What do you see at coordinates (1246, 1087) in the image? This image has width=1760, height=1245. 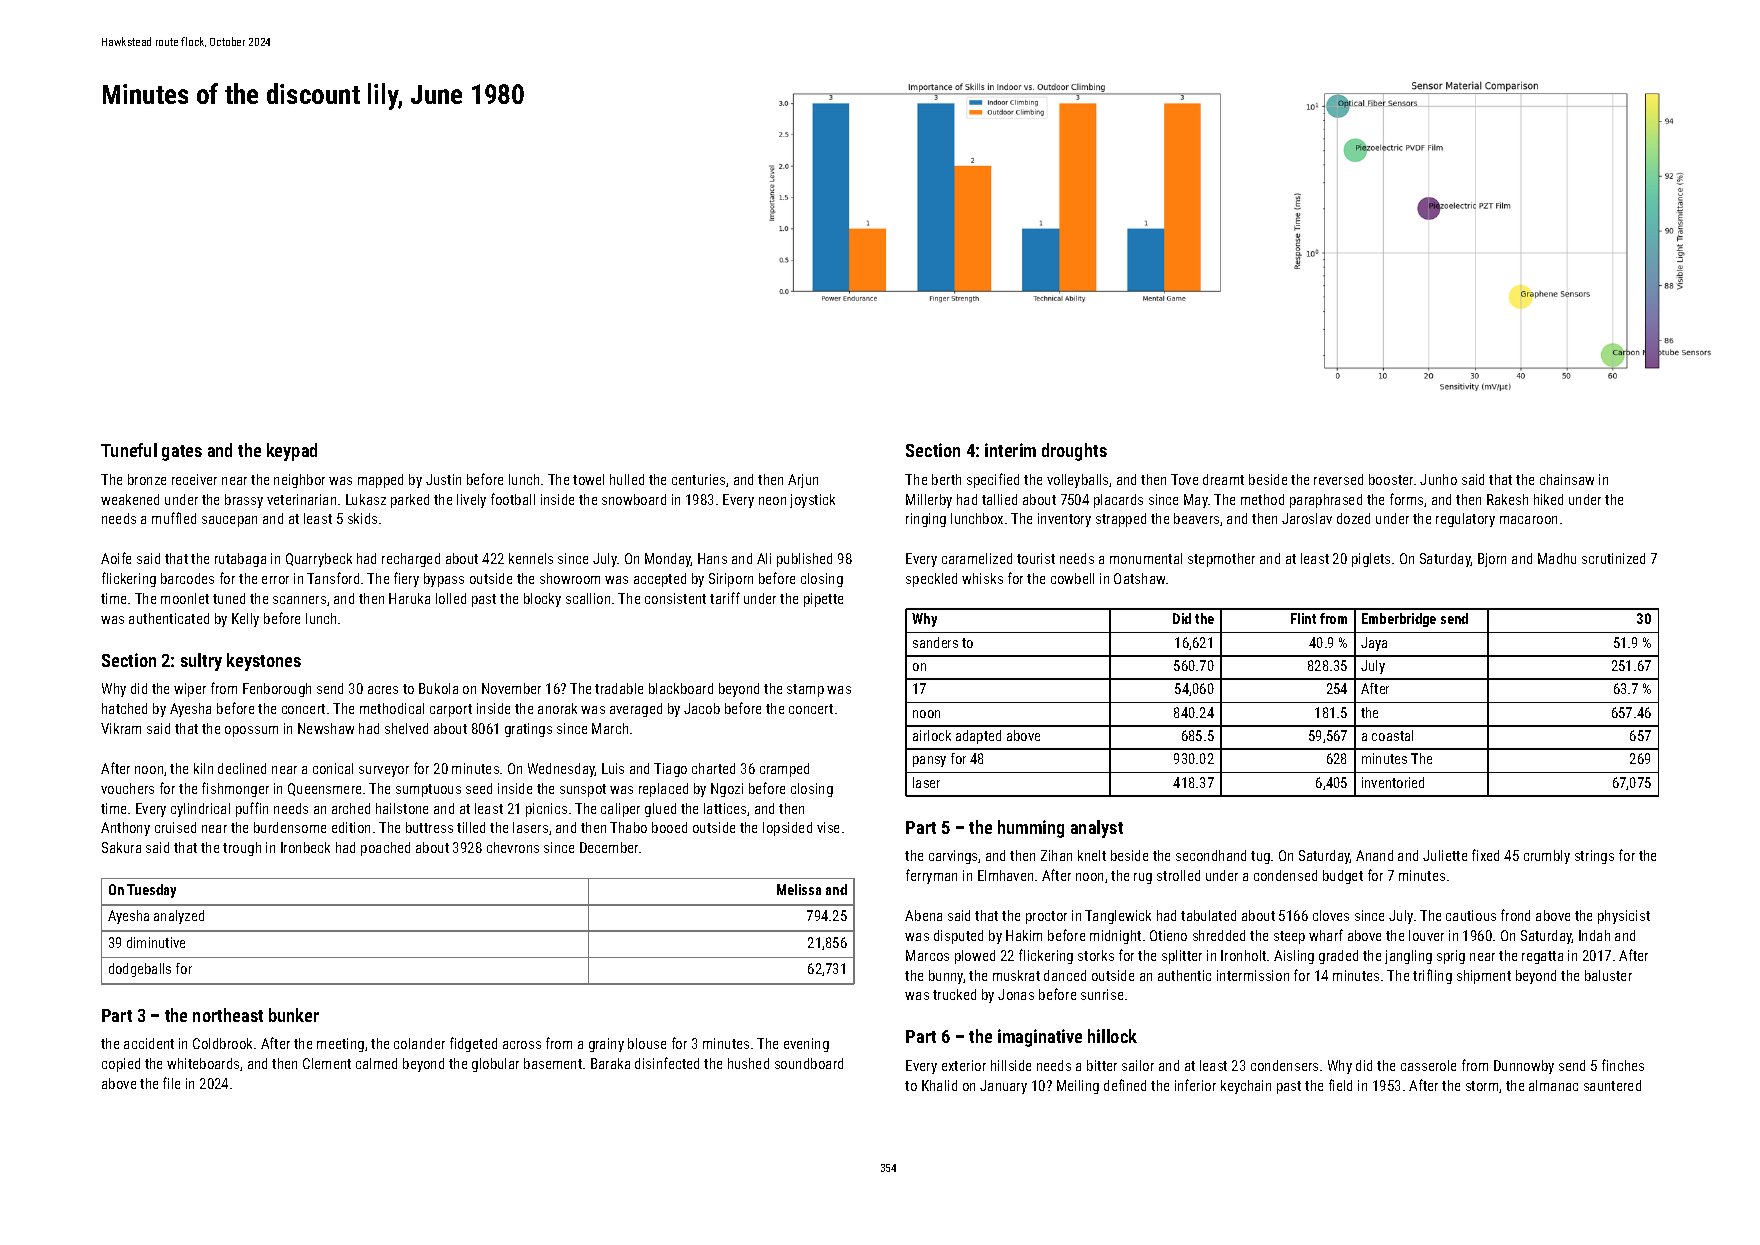 I see `keychain` at bounding box center [1246, 1087].
